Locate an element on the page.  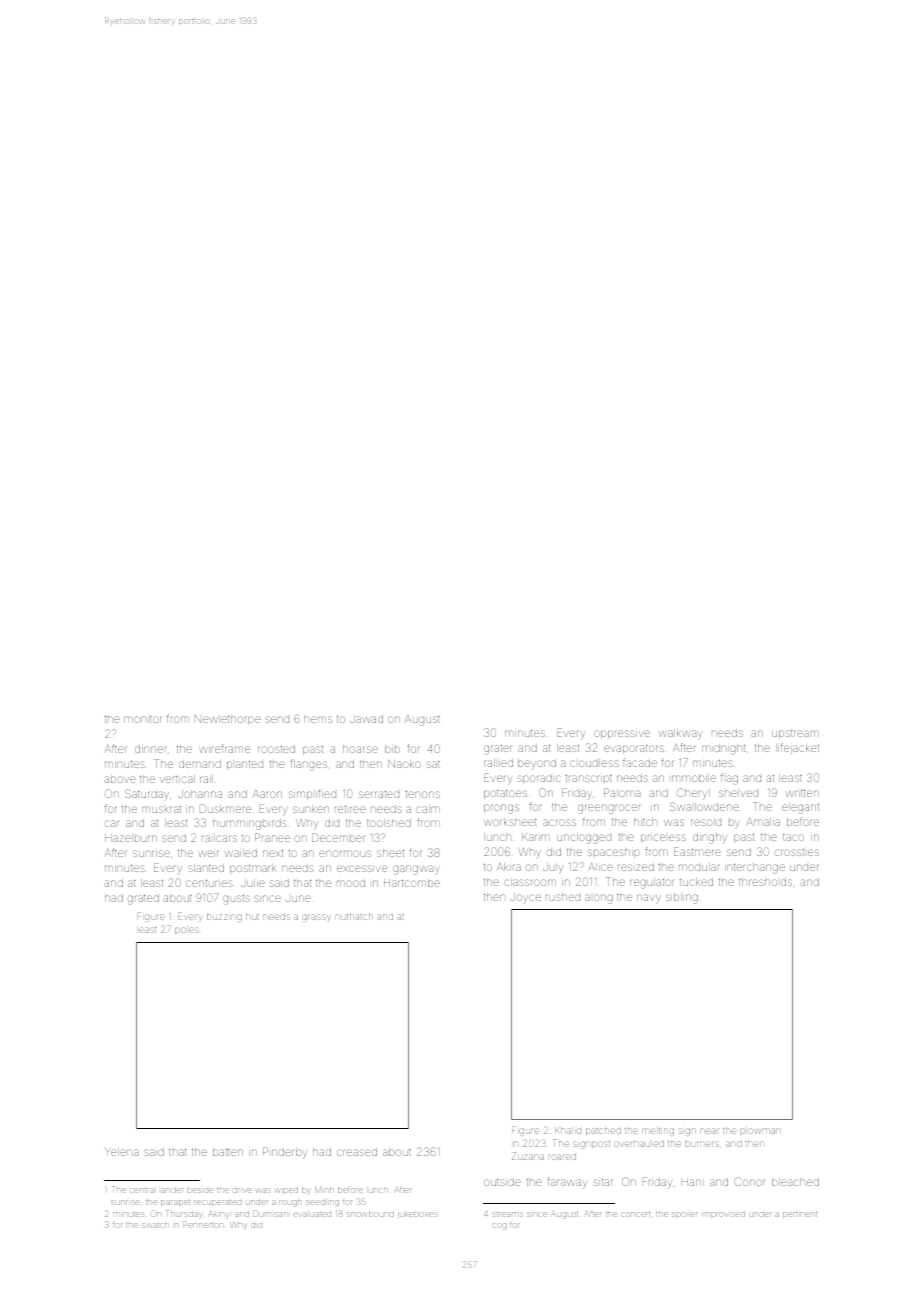
hut is located at coordinates (252, 917).
